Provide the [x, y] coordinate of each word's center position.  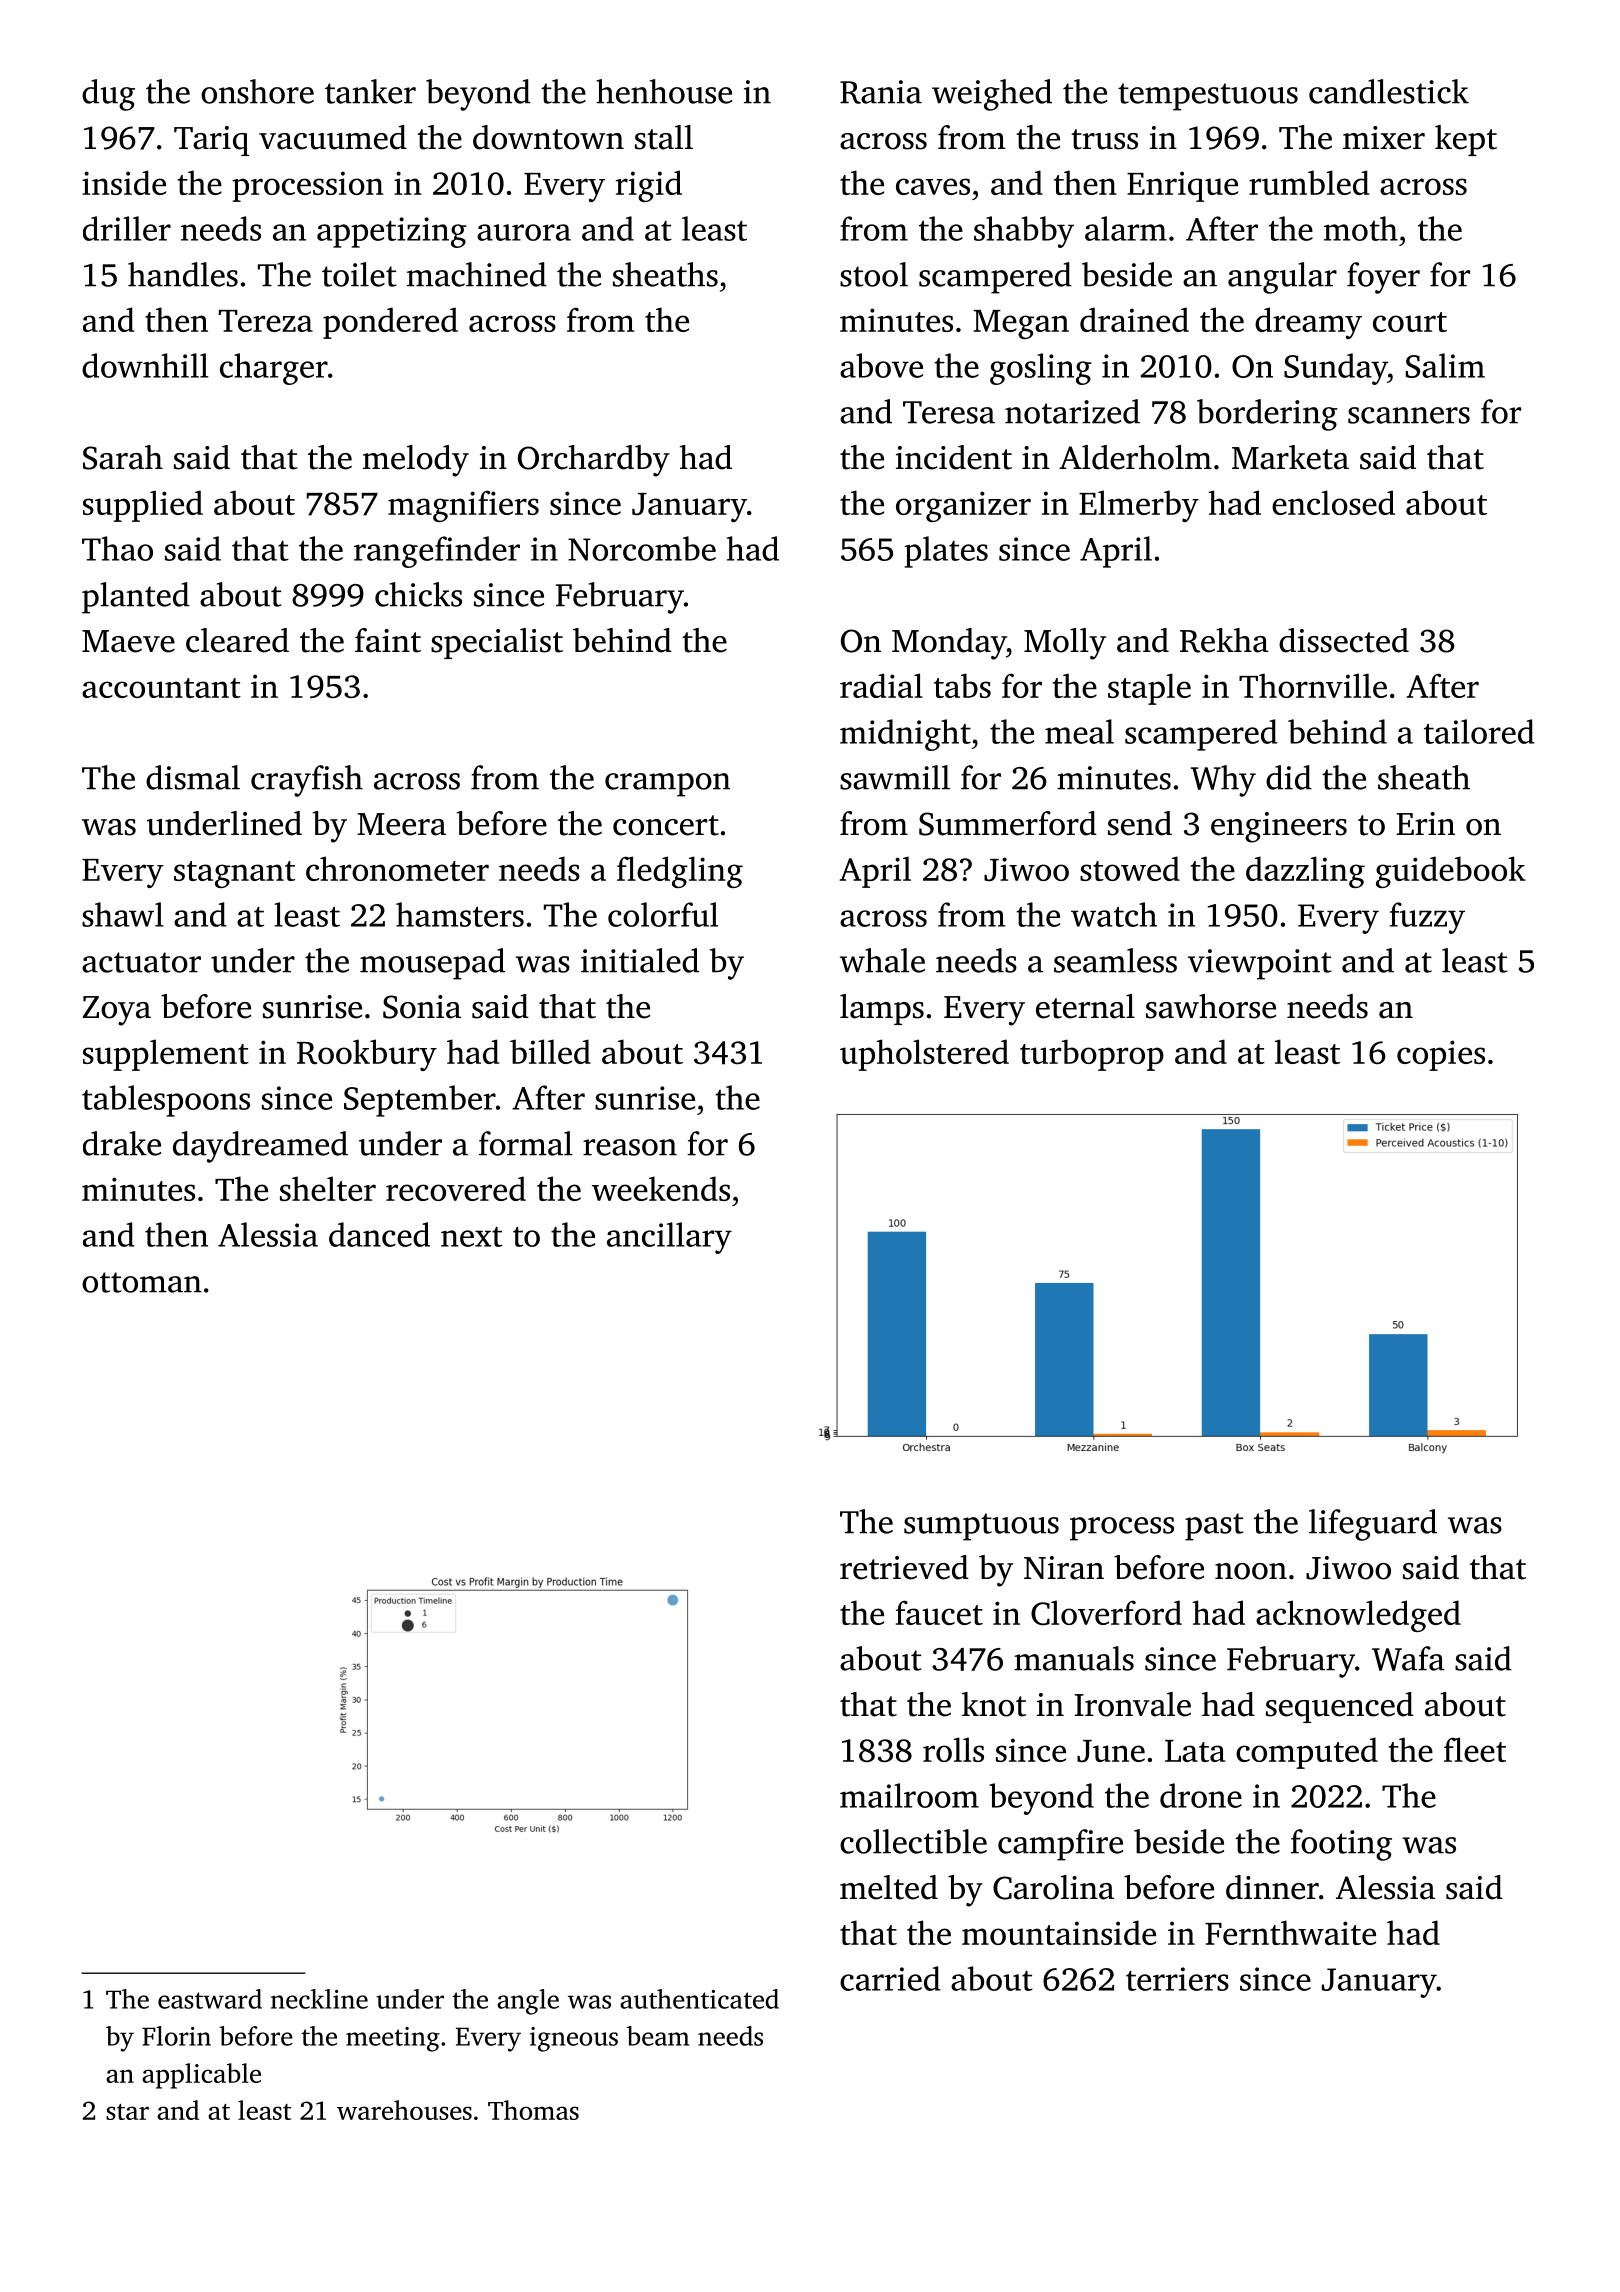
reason [630, 1147]
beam [658, 2036]
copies [1441, 1055]
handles [183, 274]
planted [136, 598]
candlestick [1389, 91]
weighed [992, 95]
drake [122, 1143]
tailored [1479, 731]
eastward [210, 1999]
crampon [667, 785]
